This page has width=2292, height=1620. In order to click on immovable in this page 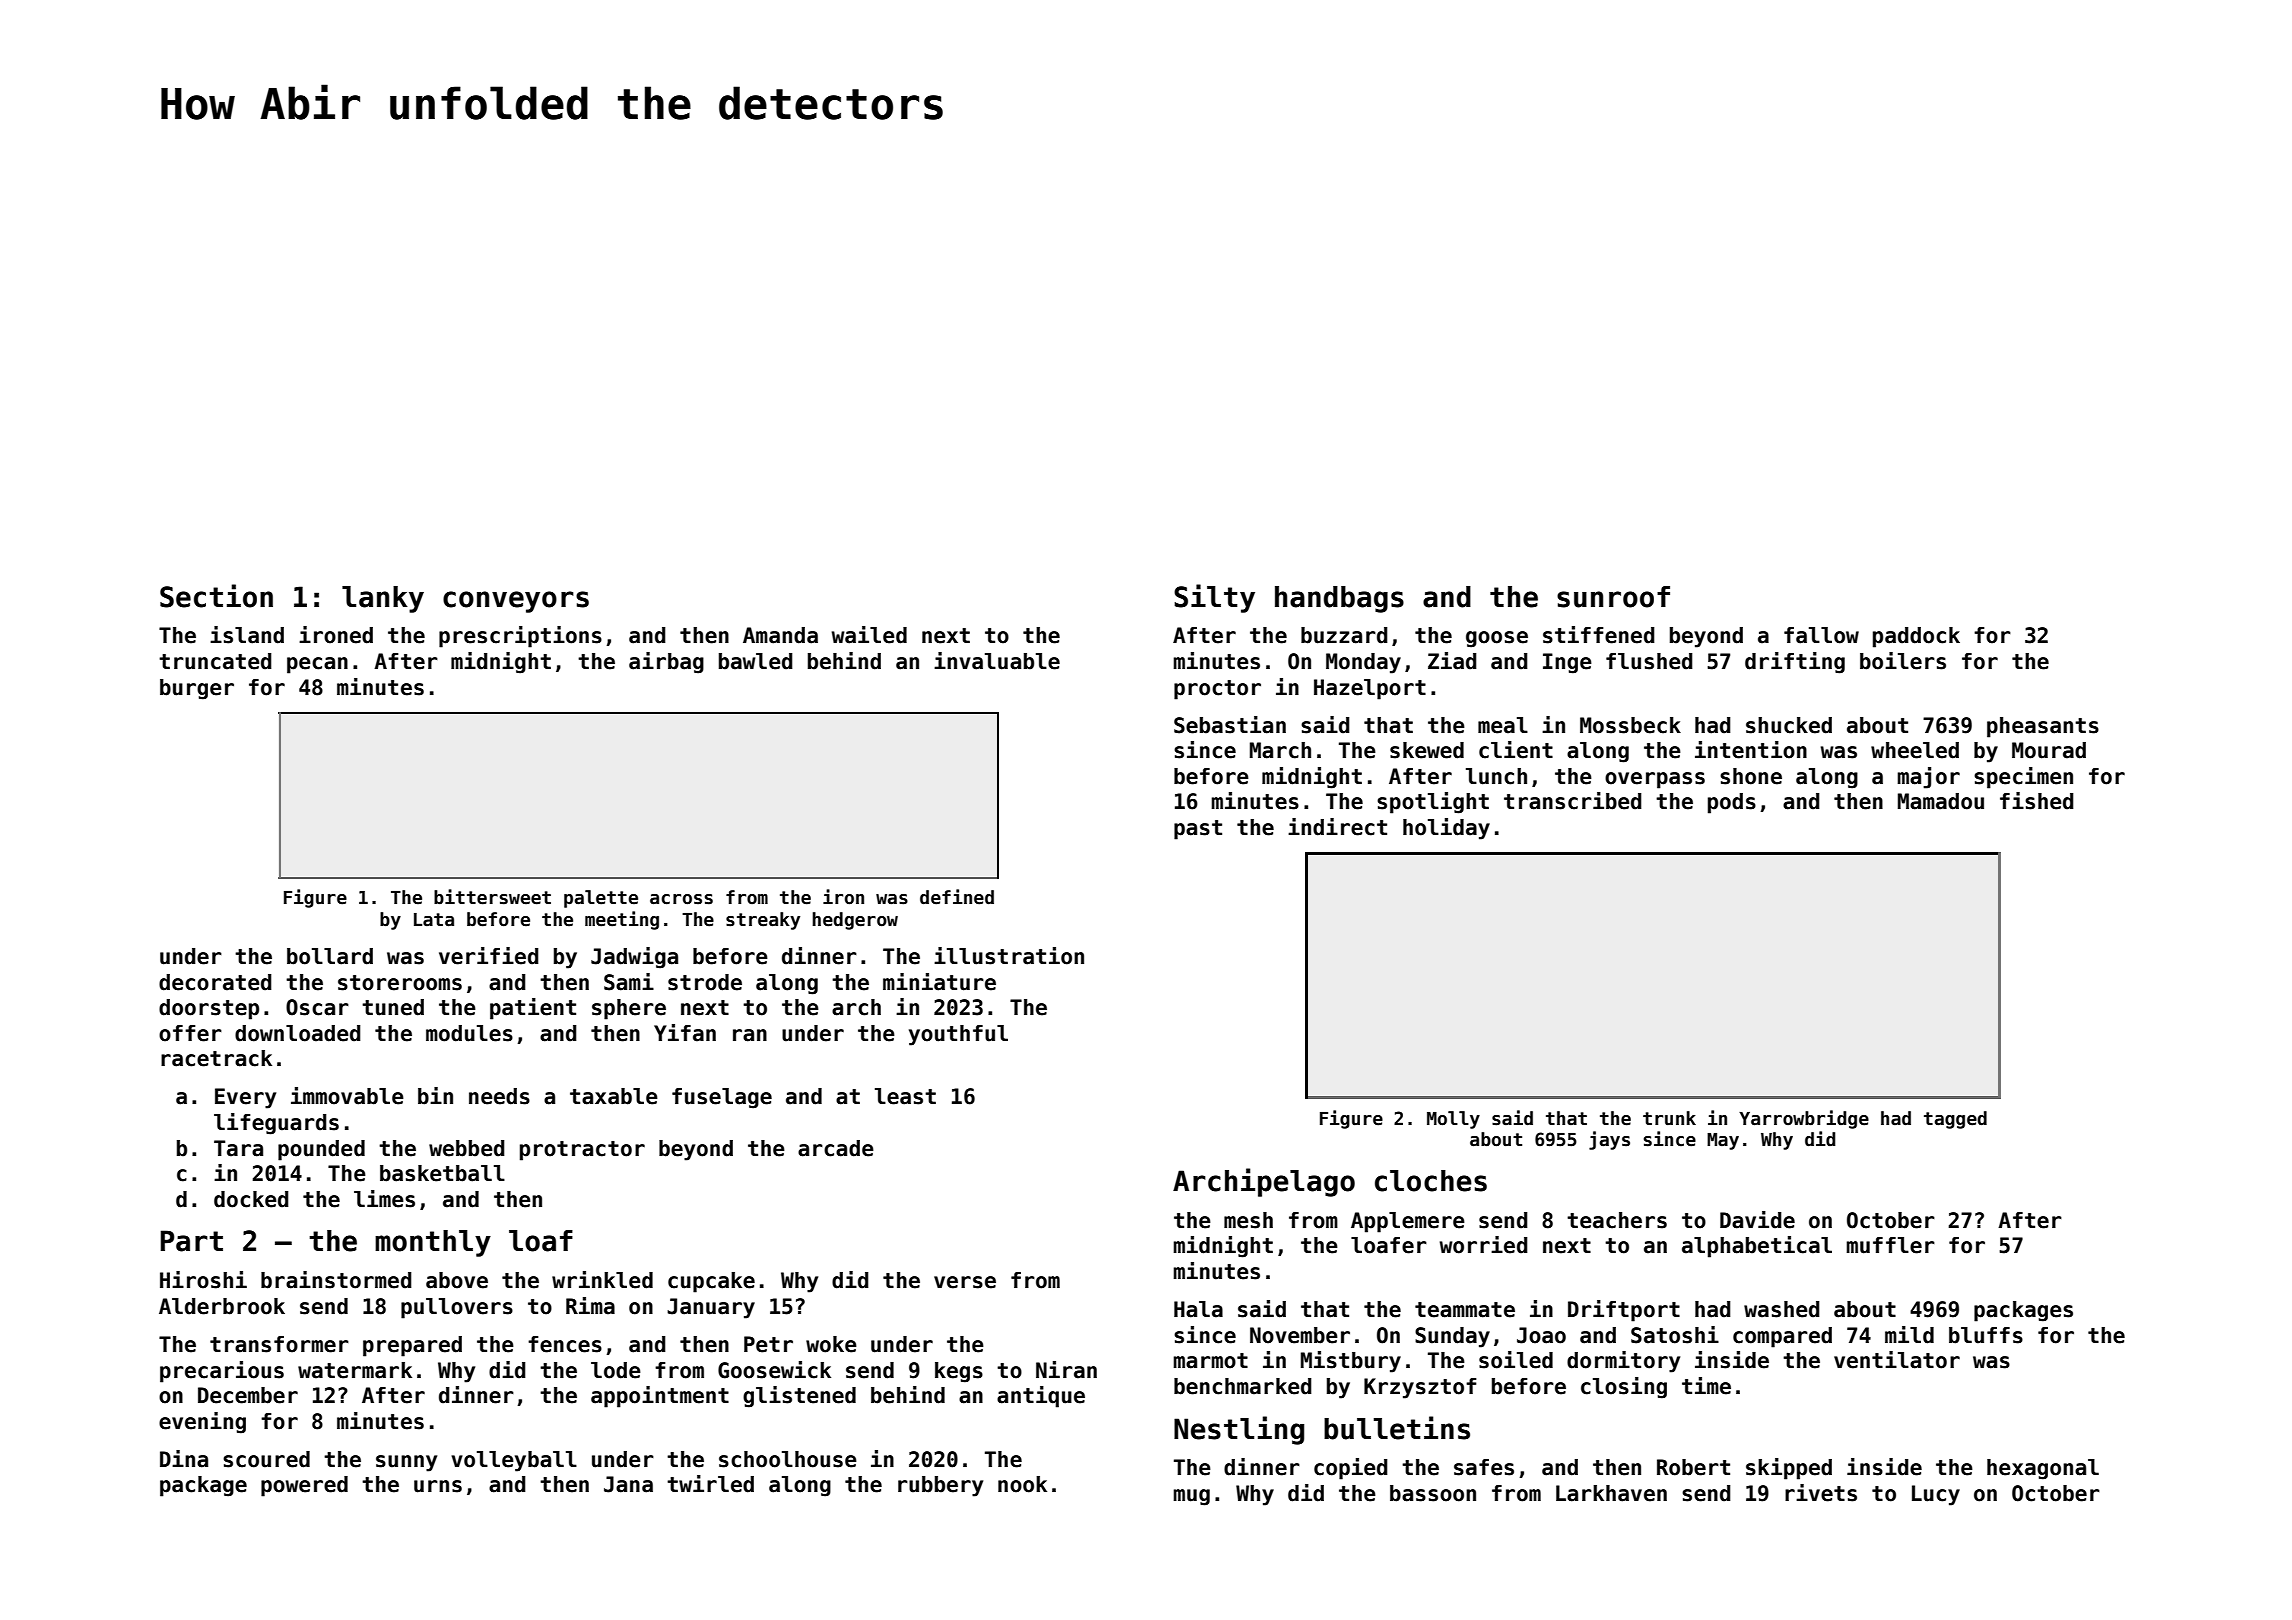, I will do `click(347, 1096)`.
